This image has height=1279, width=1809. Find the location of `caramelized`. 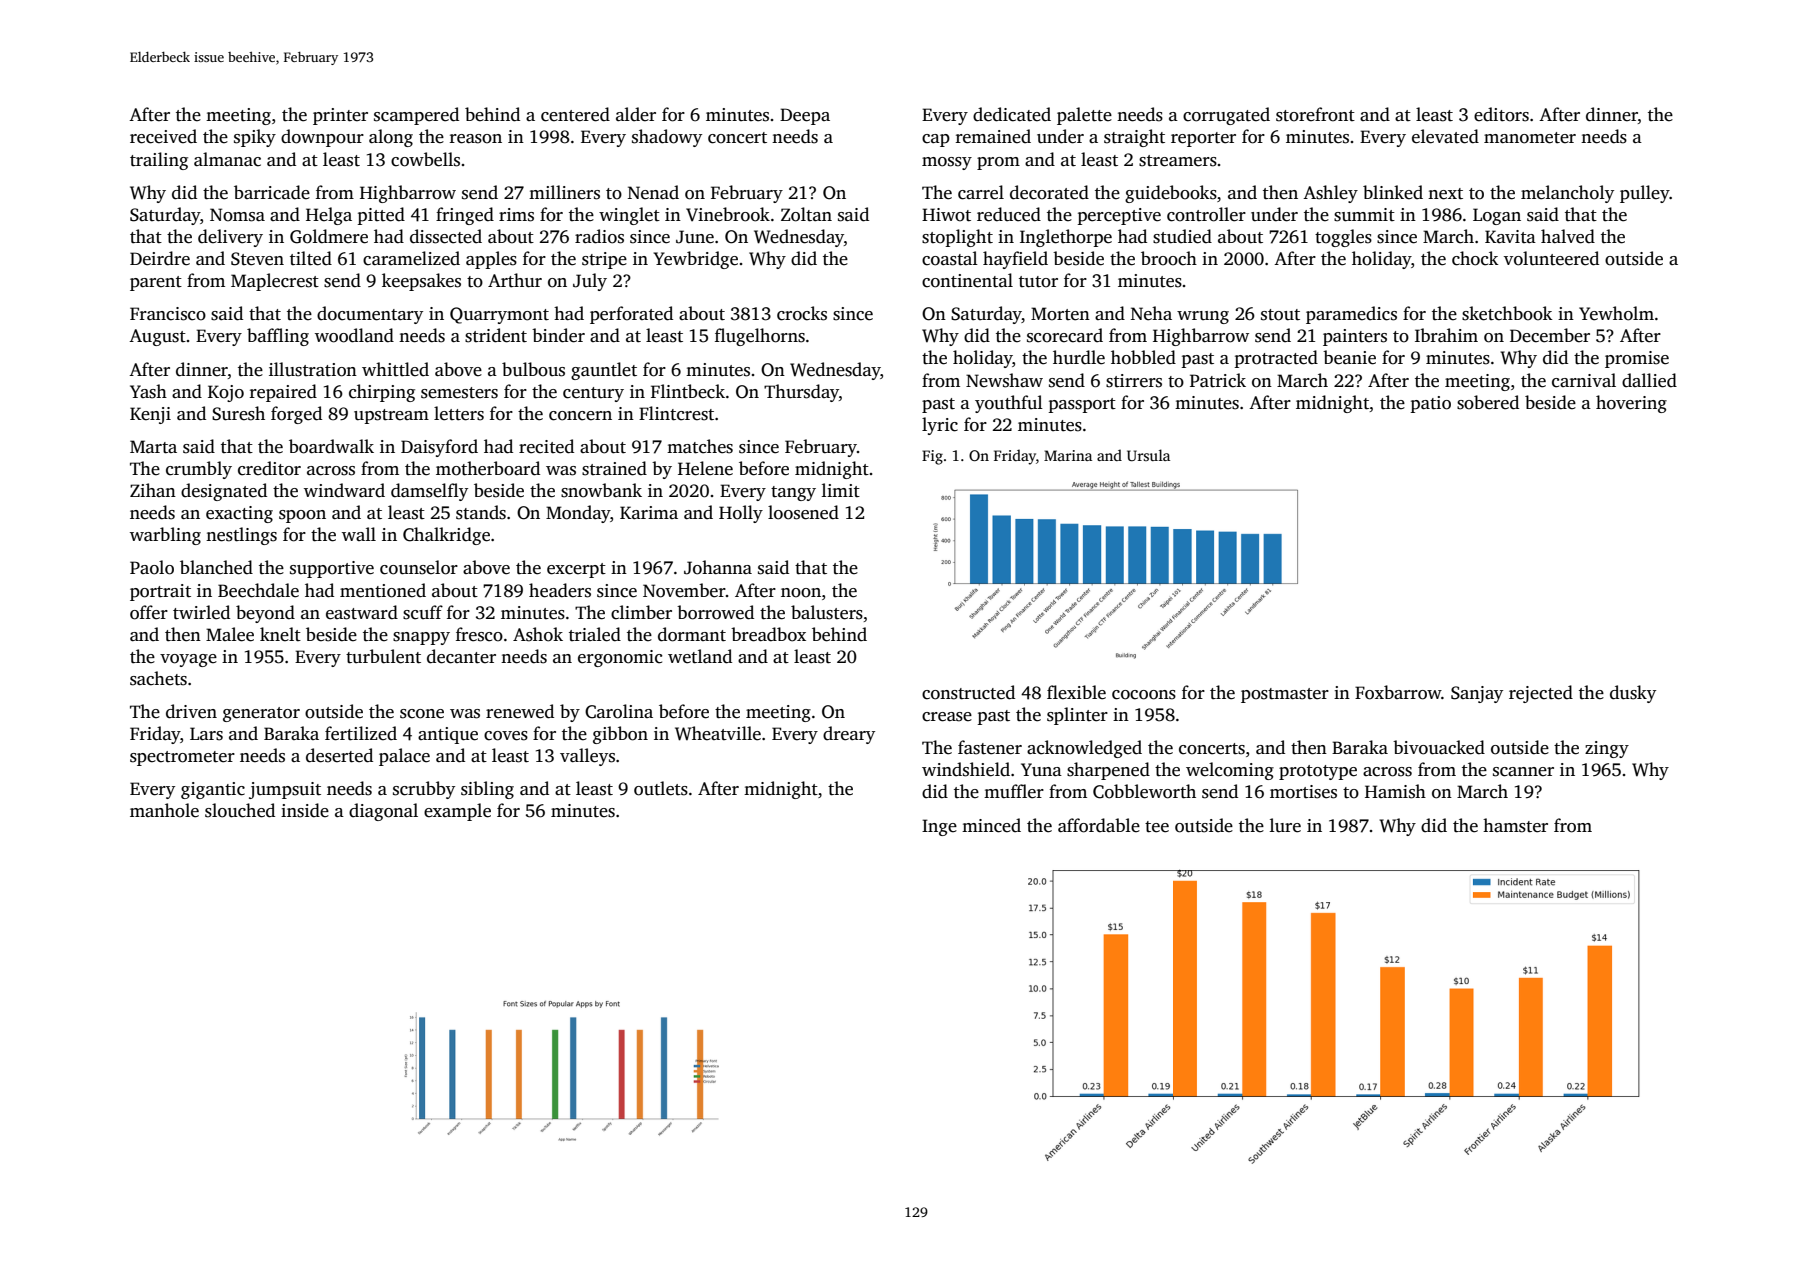

caramelized is located at coordinates (411, 258).
